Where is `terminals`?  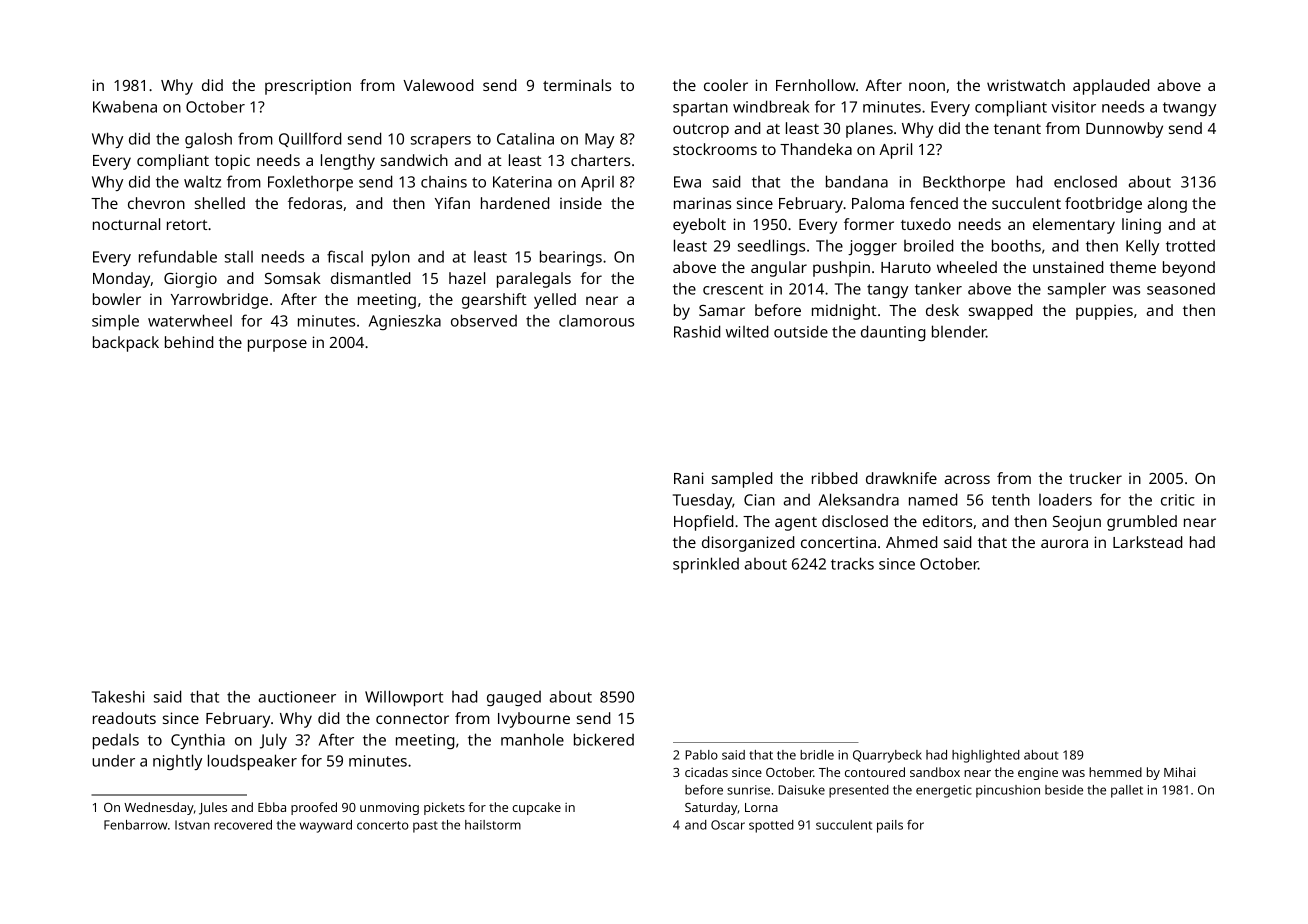 terminals is located at coordinates (577, 85).
